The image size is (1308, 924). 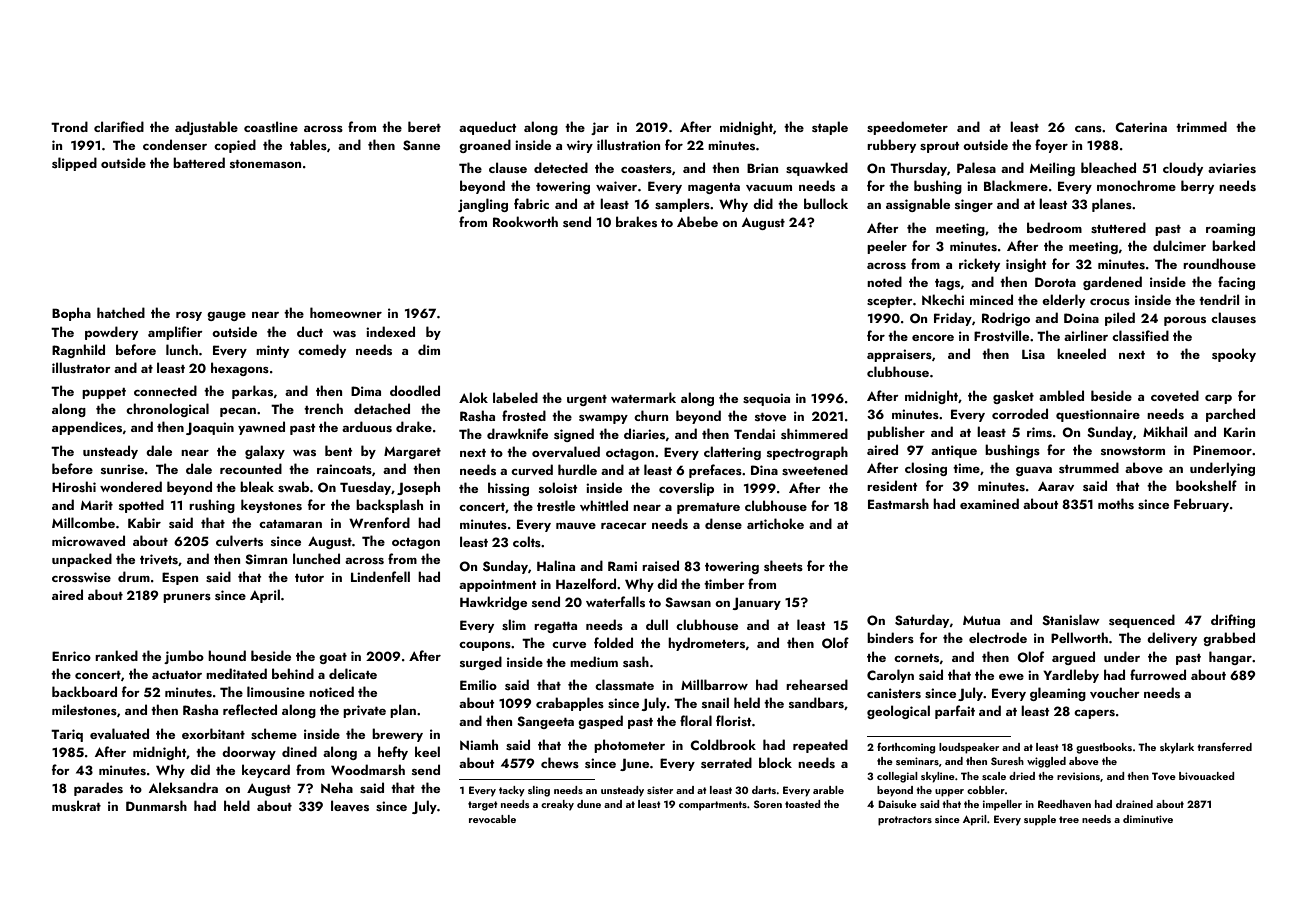 What do you see at coordinates (492, 819) in the image?
I see `revocable` at bounding box center [492, 819].
